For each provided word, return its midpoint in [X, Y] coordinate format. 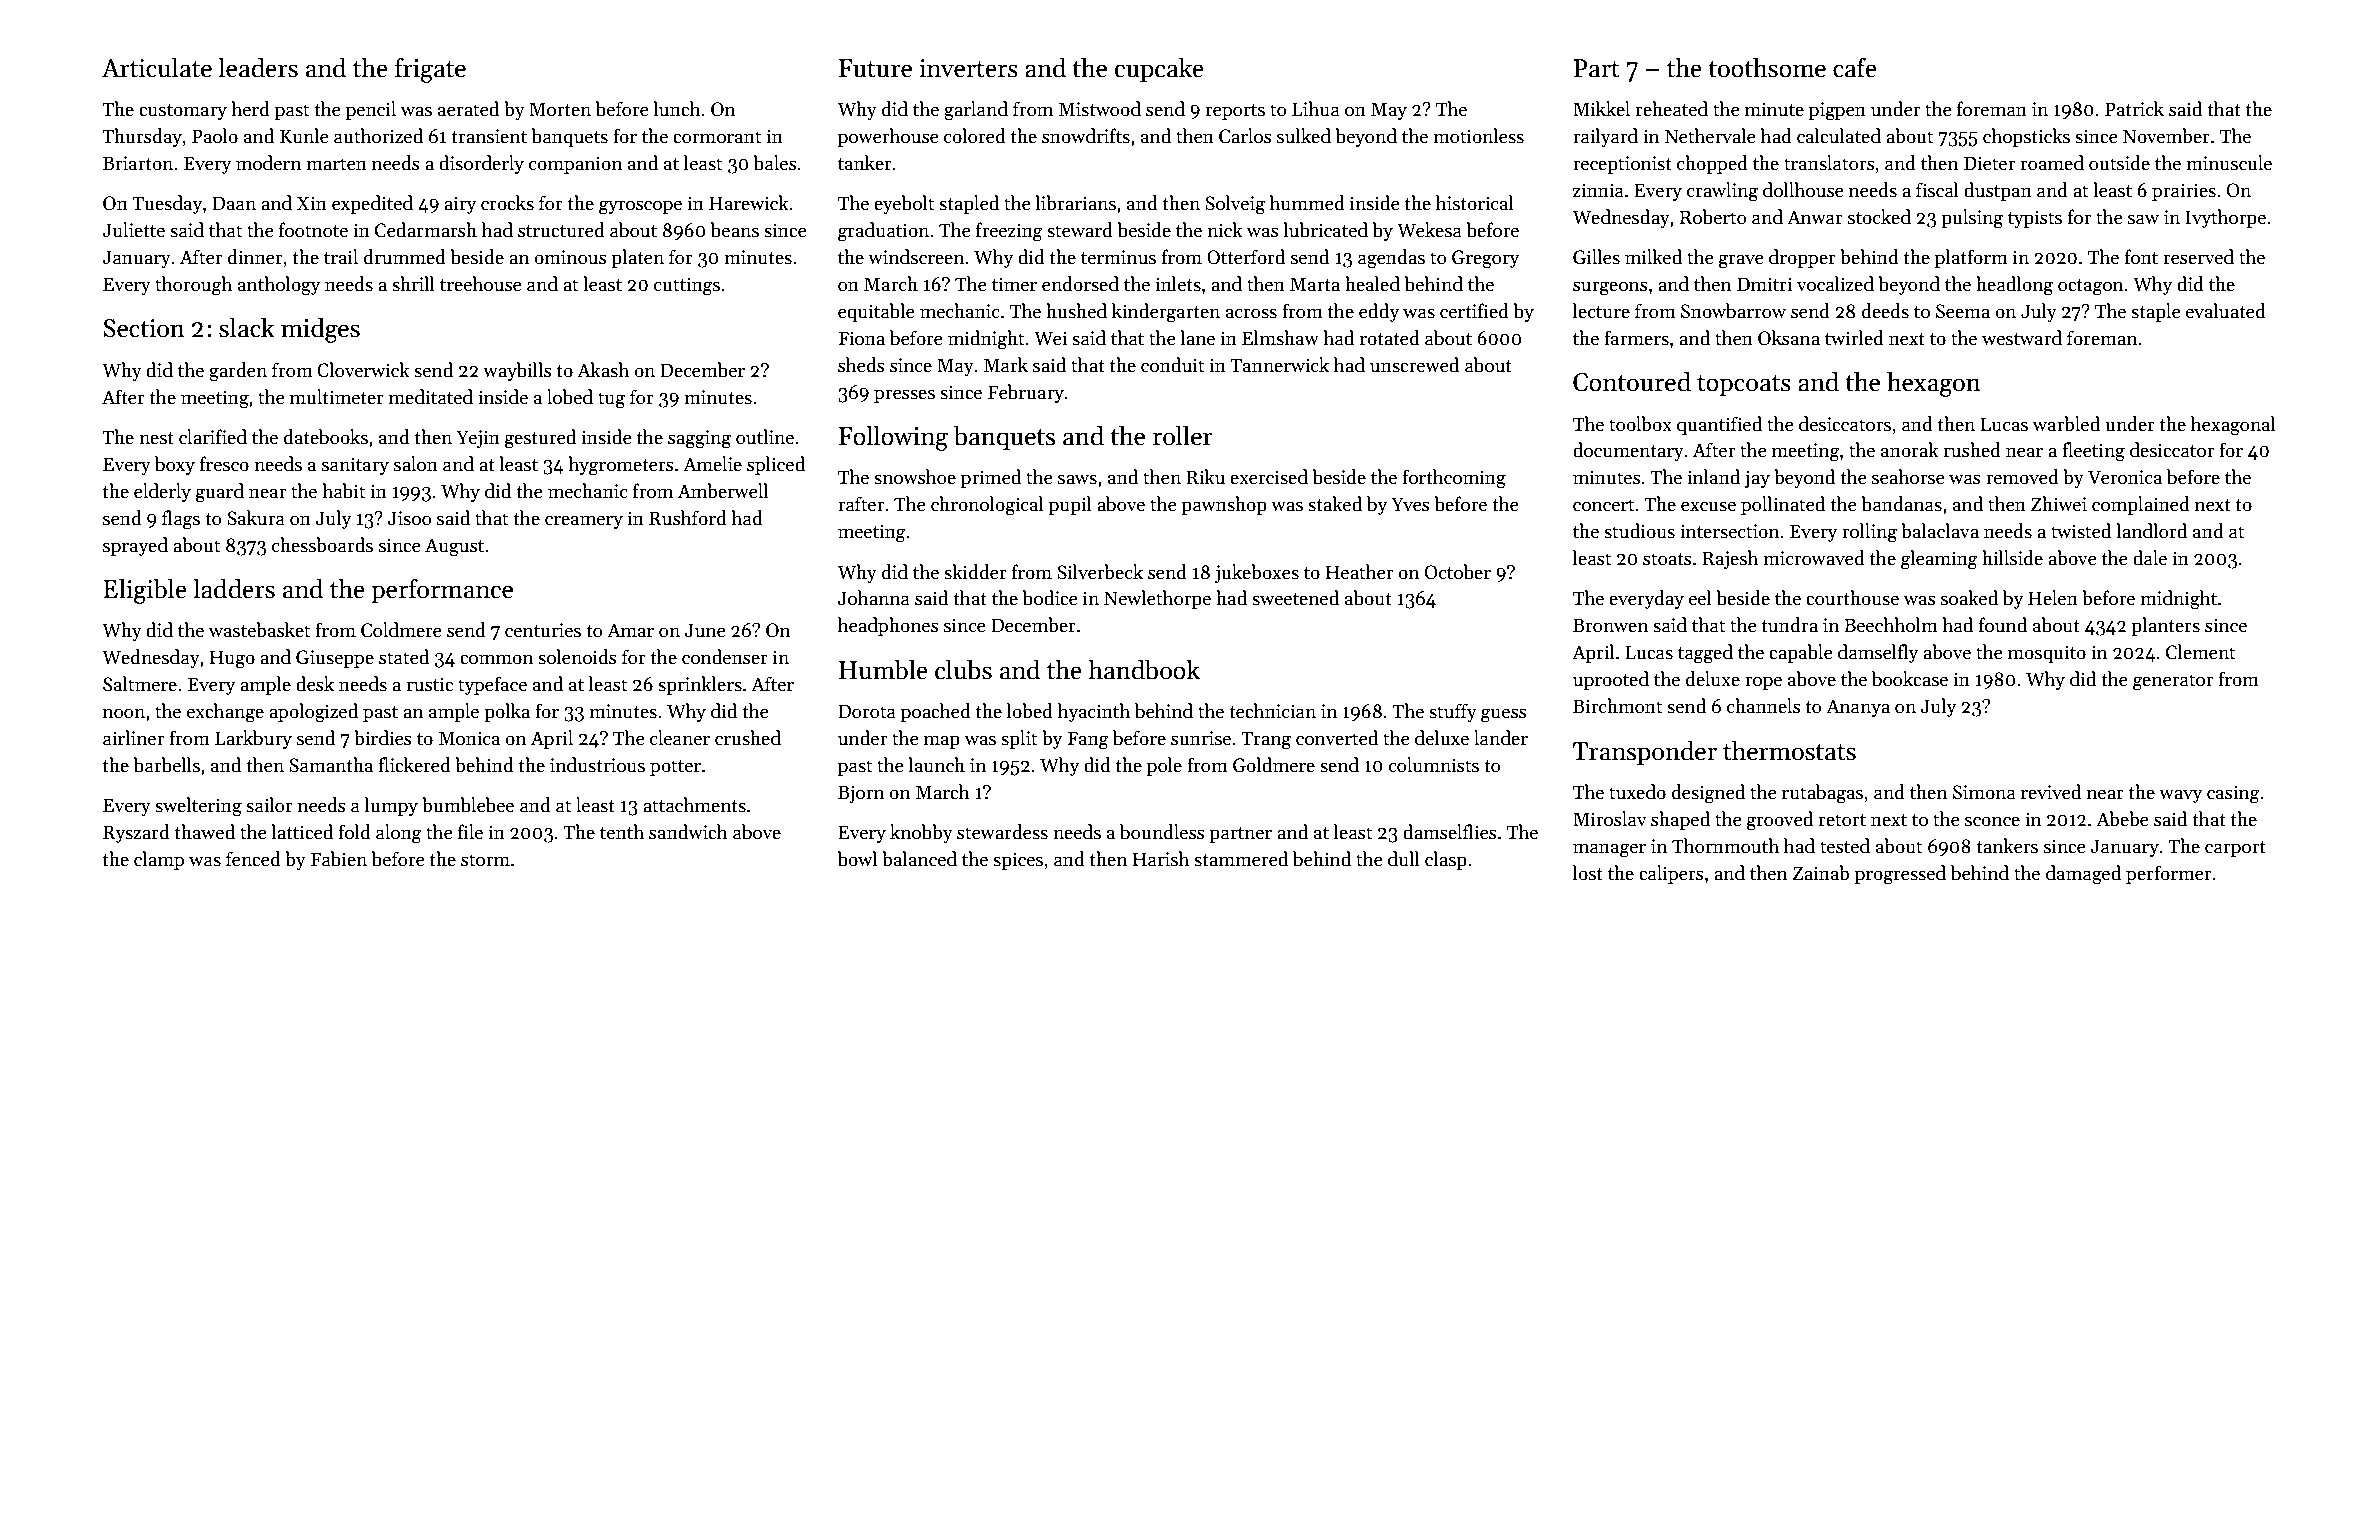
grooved [1780, 821]
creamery [584, 522]
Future [875, 68]
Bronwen [1610, 625]
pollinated [1783, 505]
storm [485, 860]
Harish [1161, 859]
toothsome [1767, 67]
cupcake [1159, 69]
